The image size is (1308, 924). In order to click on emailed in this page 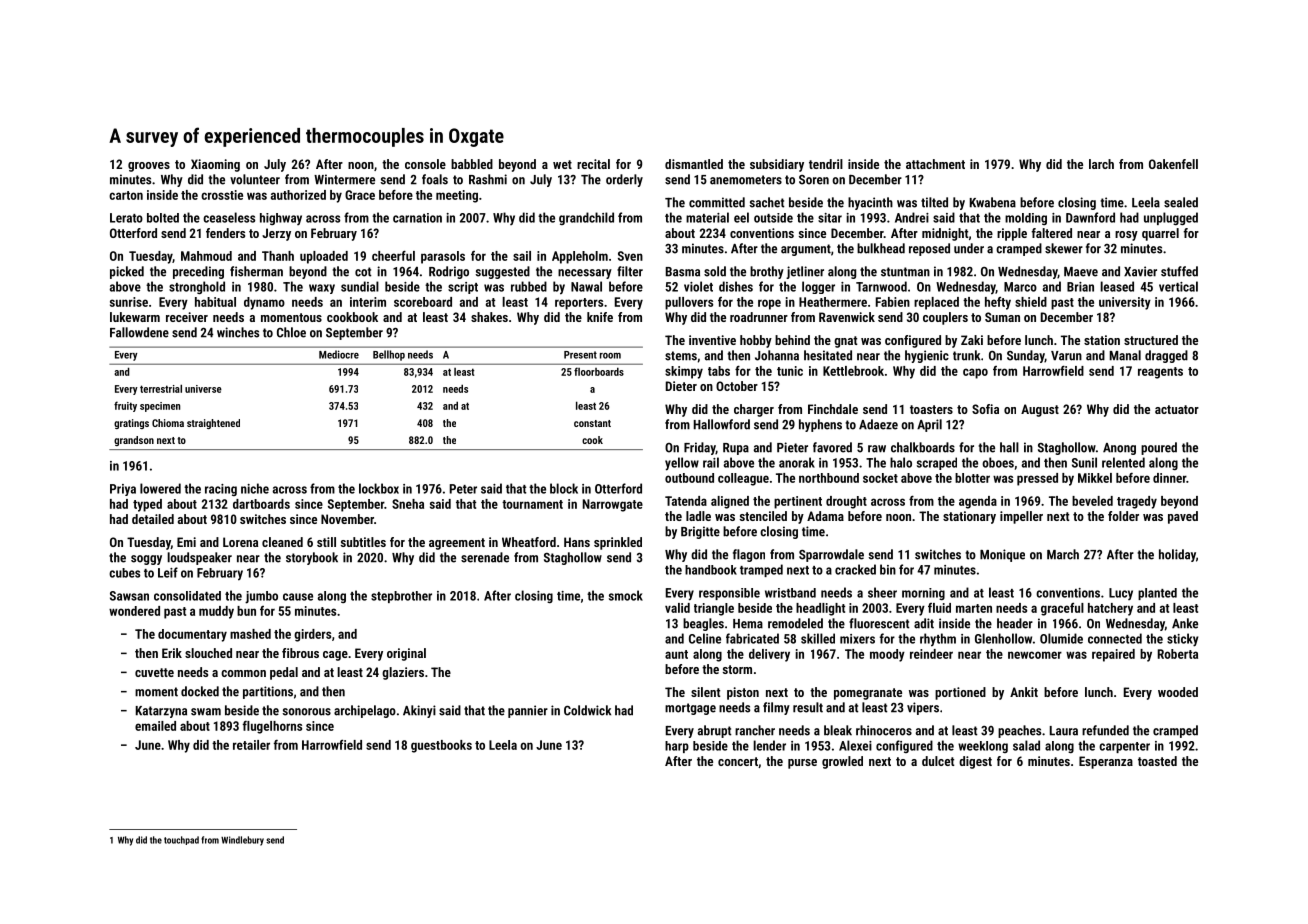, I will do `click(155, 726)`.
